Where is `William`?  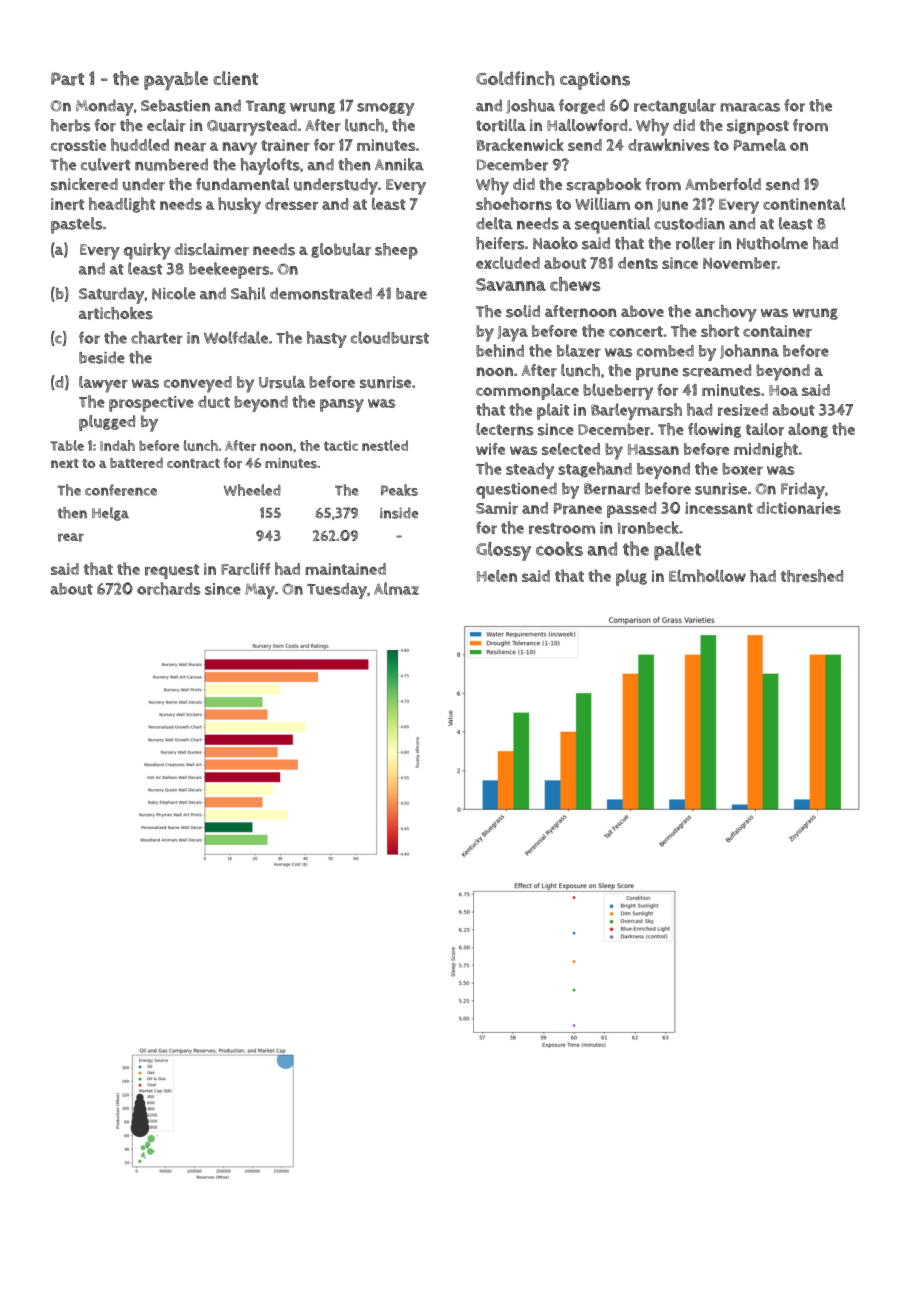
William is located at coordinates (602, 203).
